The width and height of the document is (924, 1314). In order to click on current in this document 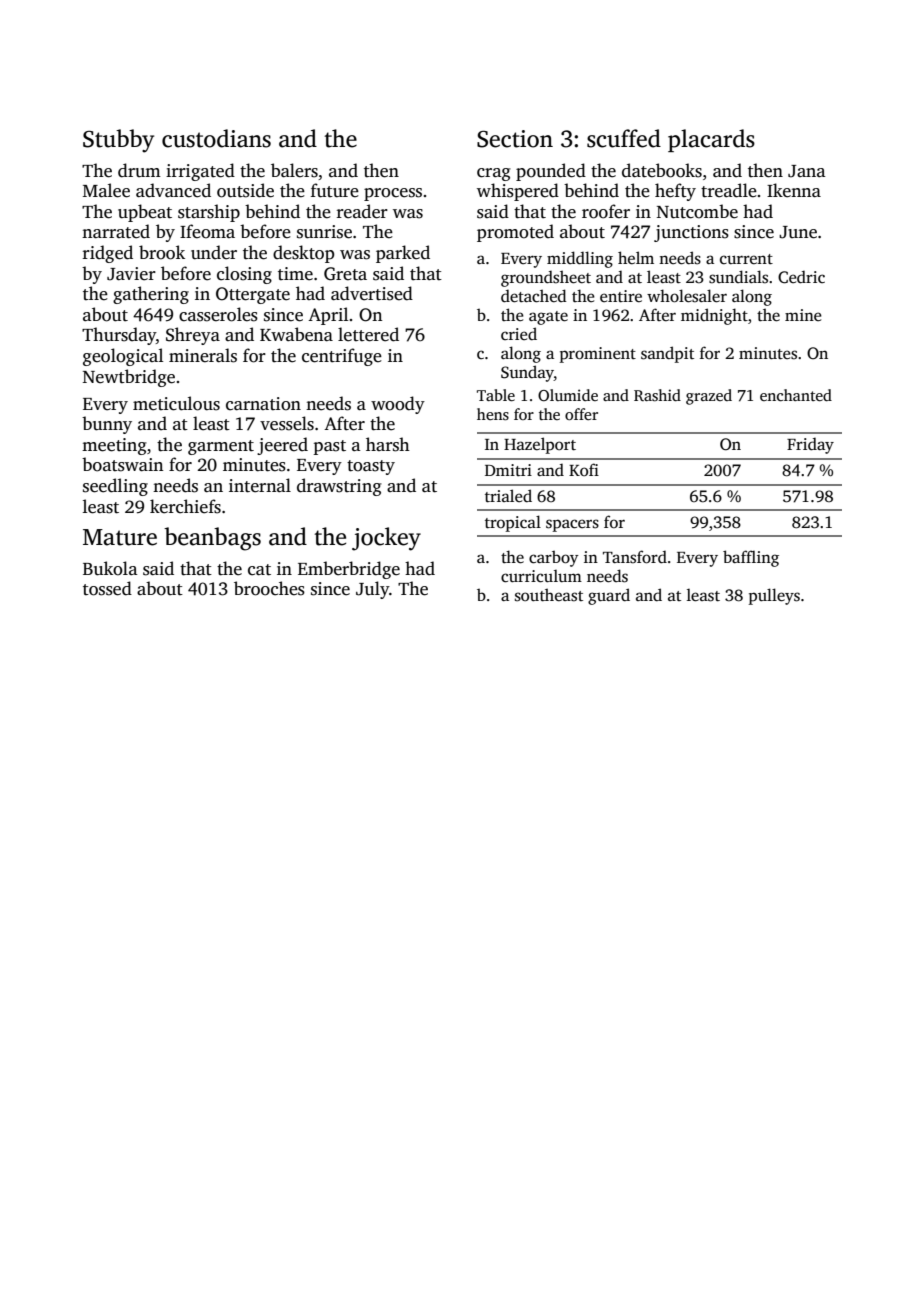, I will do `click(746, 259)`.
